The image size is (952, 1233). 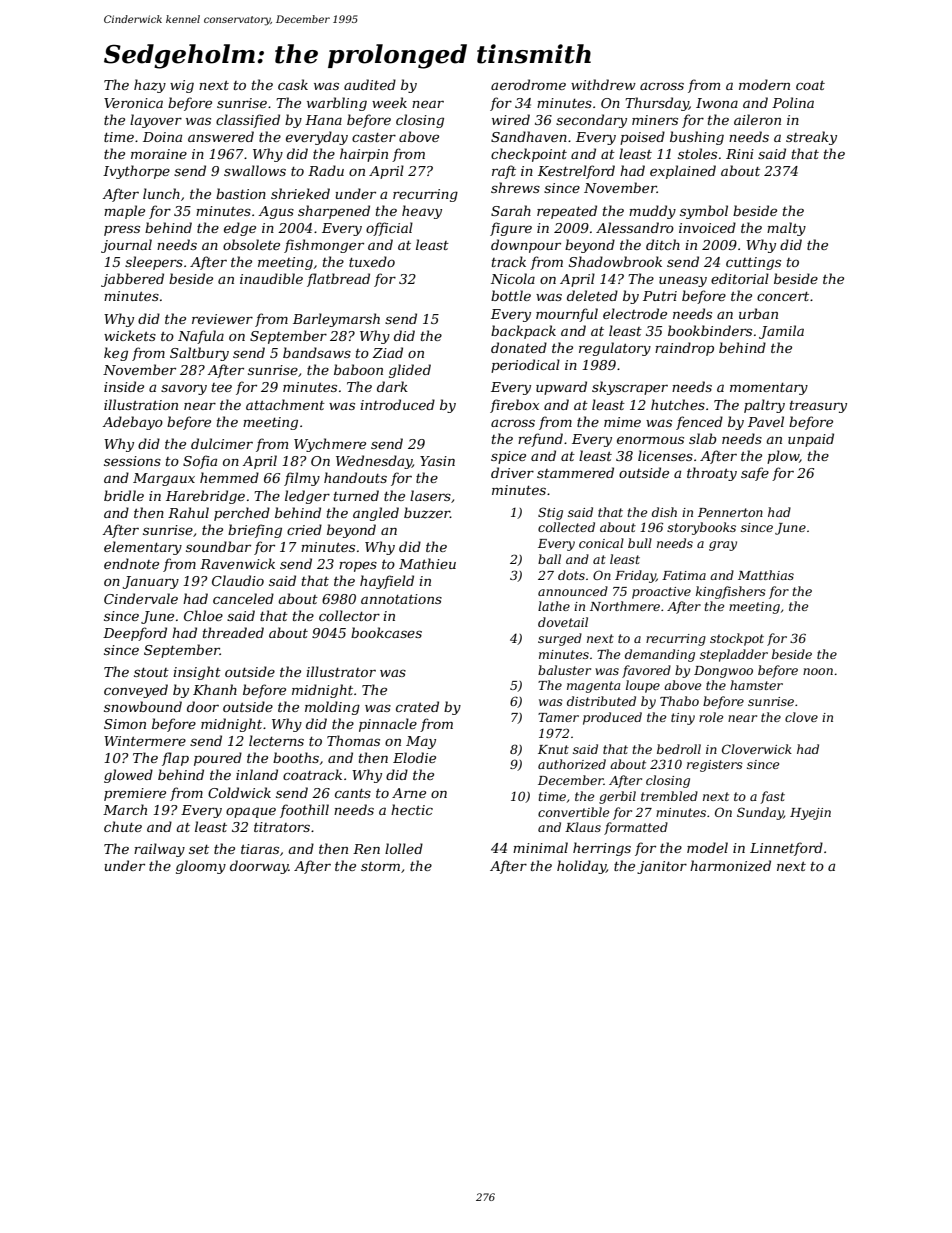 I want to click on annotations, so click(x=401, y=599).
